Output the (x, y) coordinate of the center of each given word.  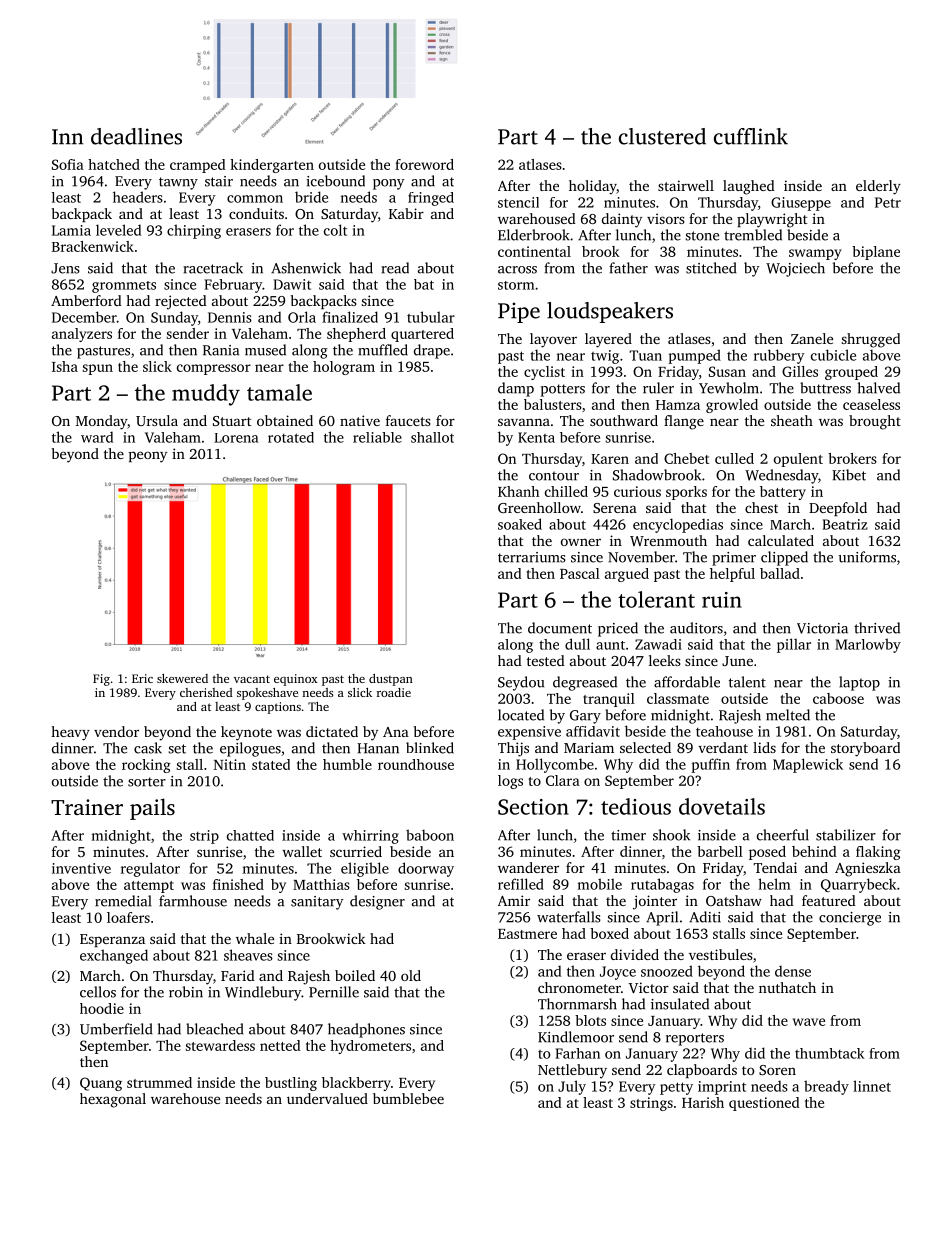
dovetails (722, 806)
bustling (291, 1084)
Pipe (519, 312)
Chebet (686, 458)
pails (152, 809)
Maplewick (808, 765)
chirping (194, 231)
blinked (430, 748)
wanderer (528, 867)
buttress (825, 388)
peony (148, 457)
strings (651, 1104)
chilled (566, 491)
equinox (296, 680)
